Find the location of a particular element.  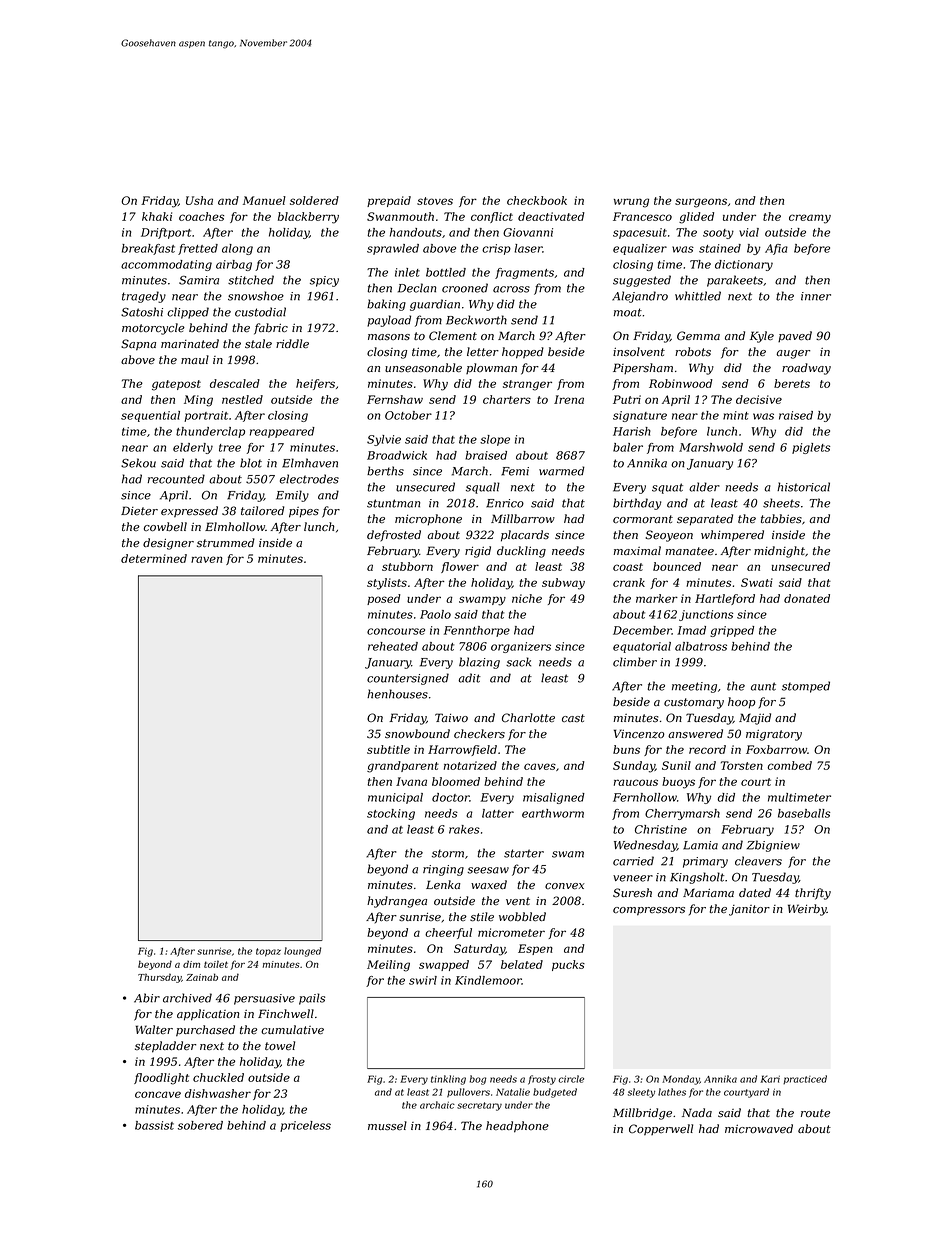

heifers is located at coordinates (315, 384).
